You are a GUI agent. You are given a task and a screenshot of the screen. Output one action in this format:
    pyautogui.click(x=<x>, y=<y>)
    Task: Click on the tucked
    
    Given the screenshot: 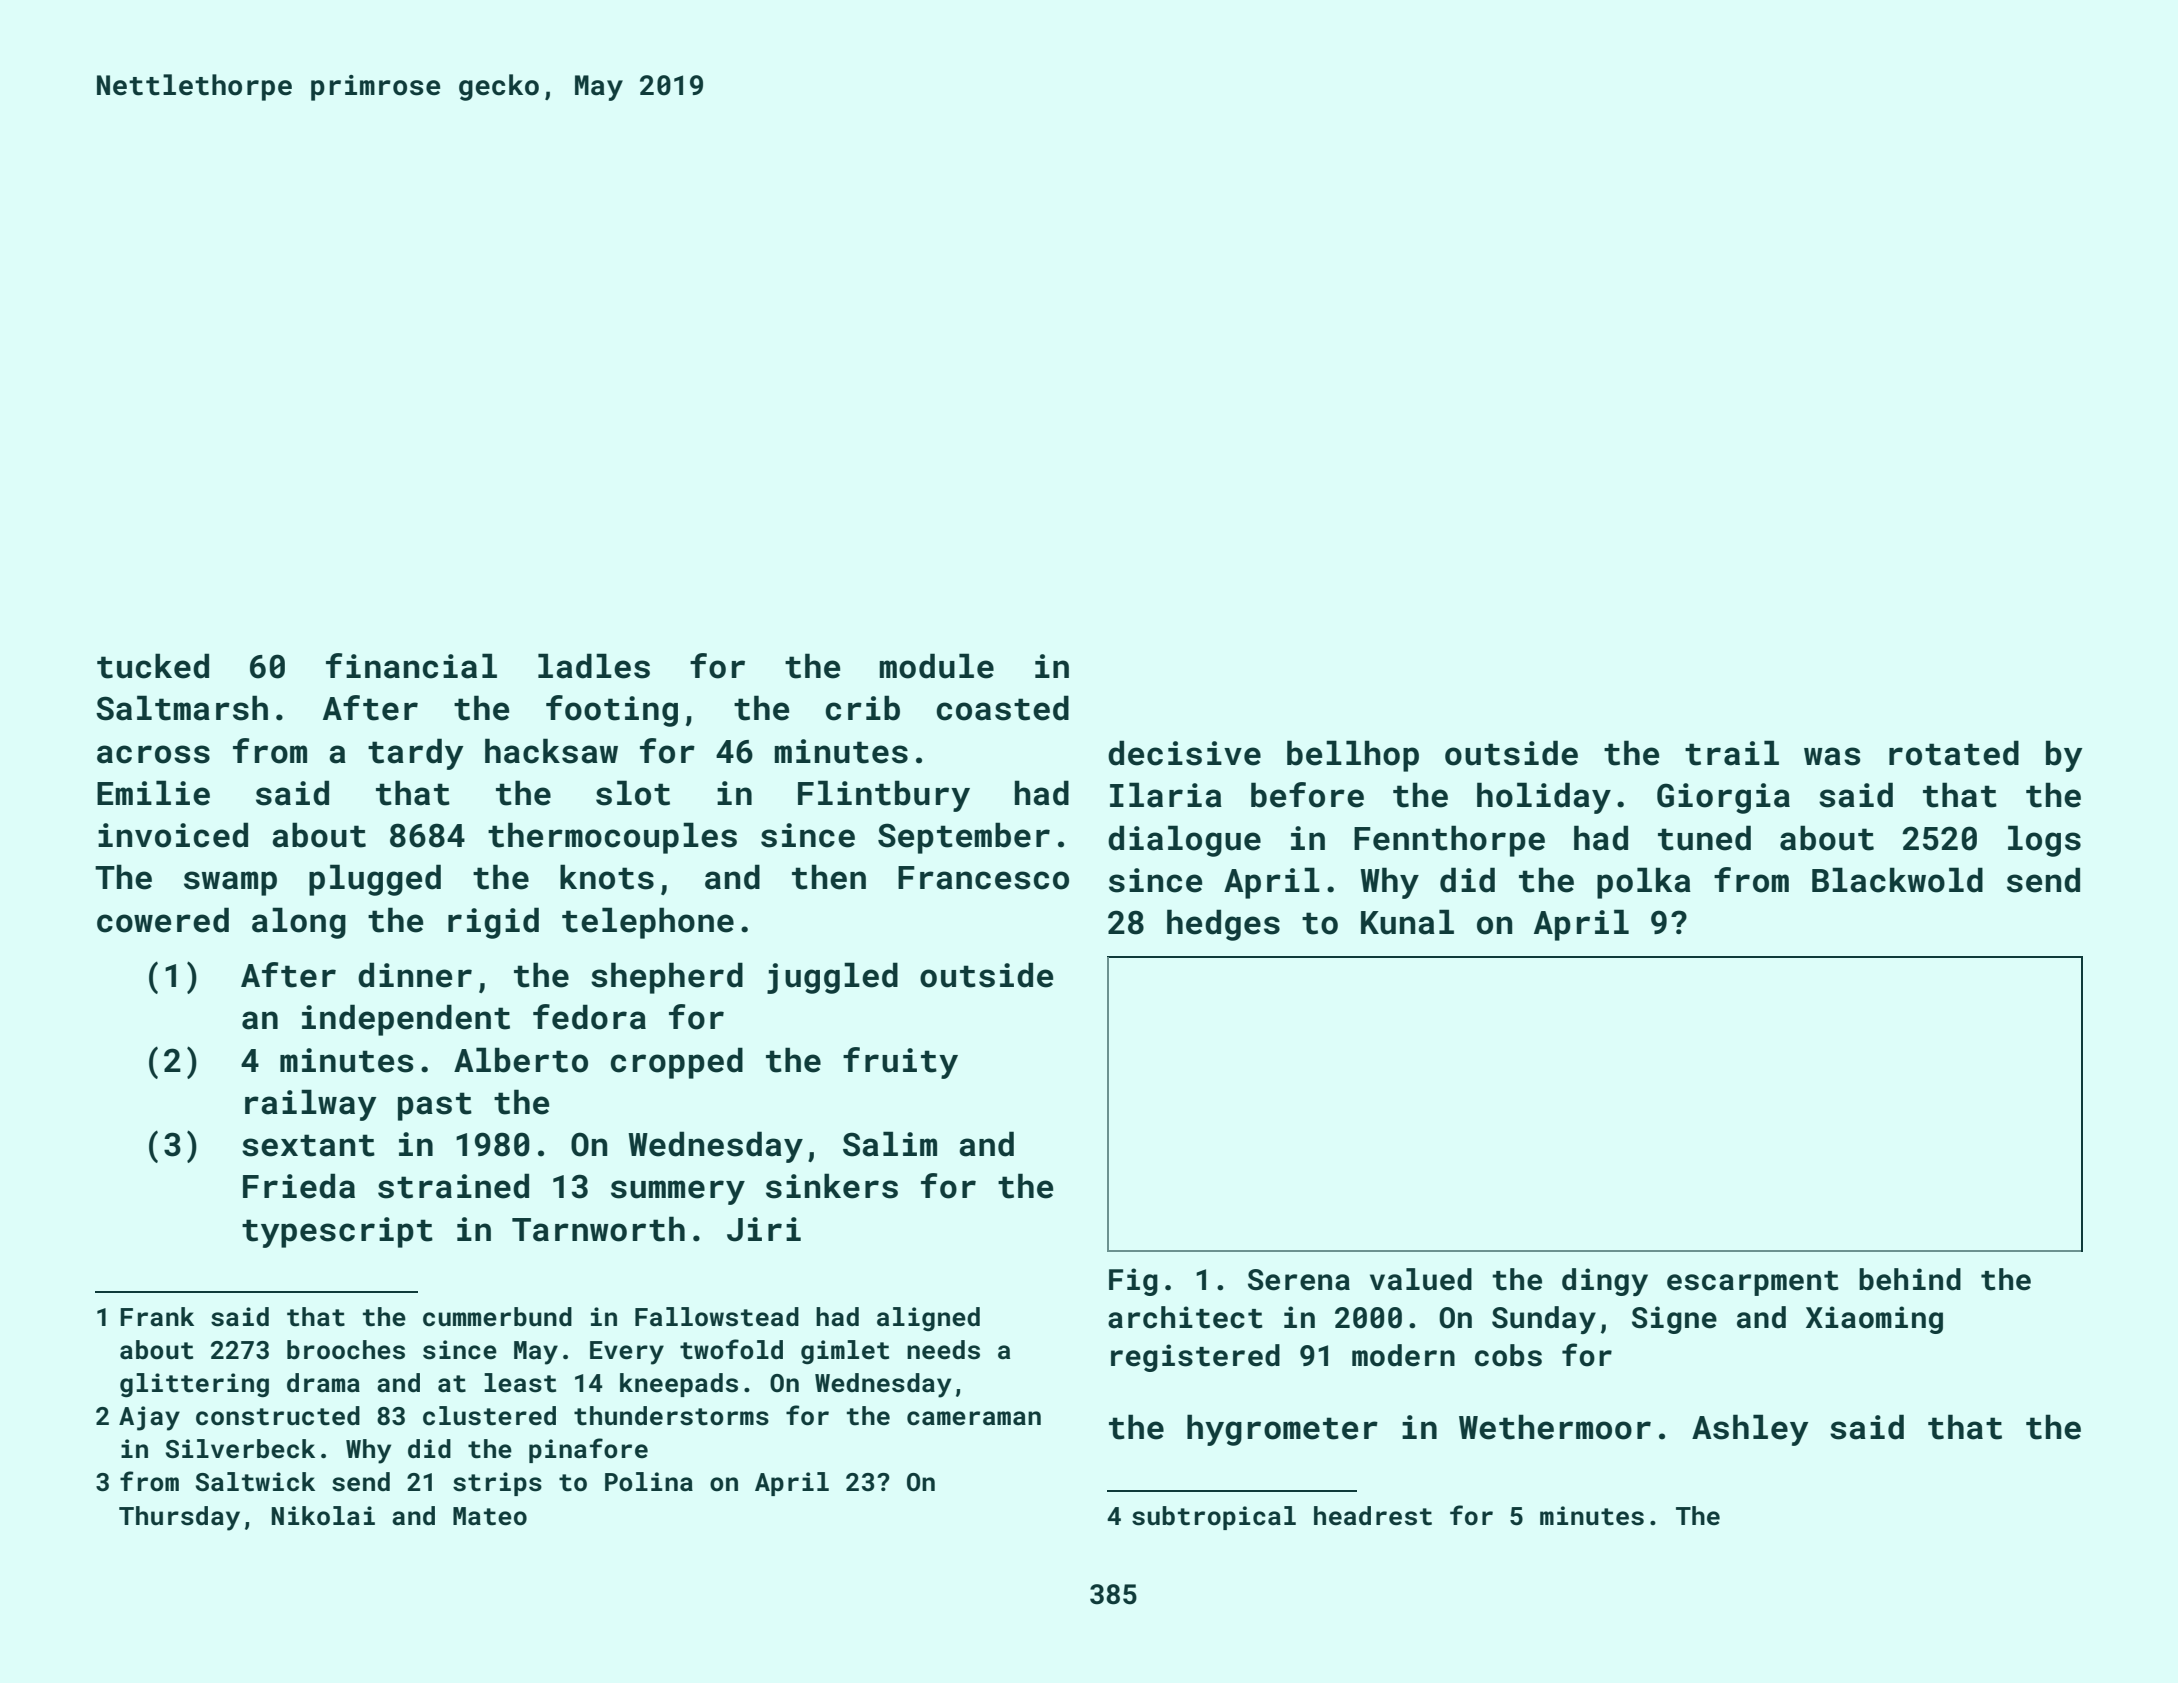 What is the action you would take?
    pyautogui.click(x=153, y=666)
